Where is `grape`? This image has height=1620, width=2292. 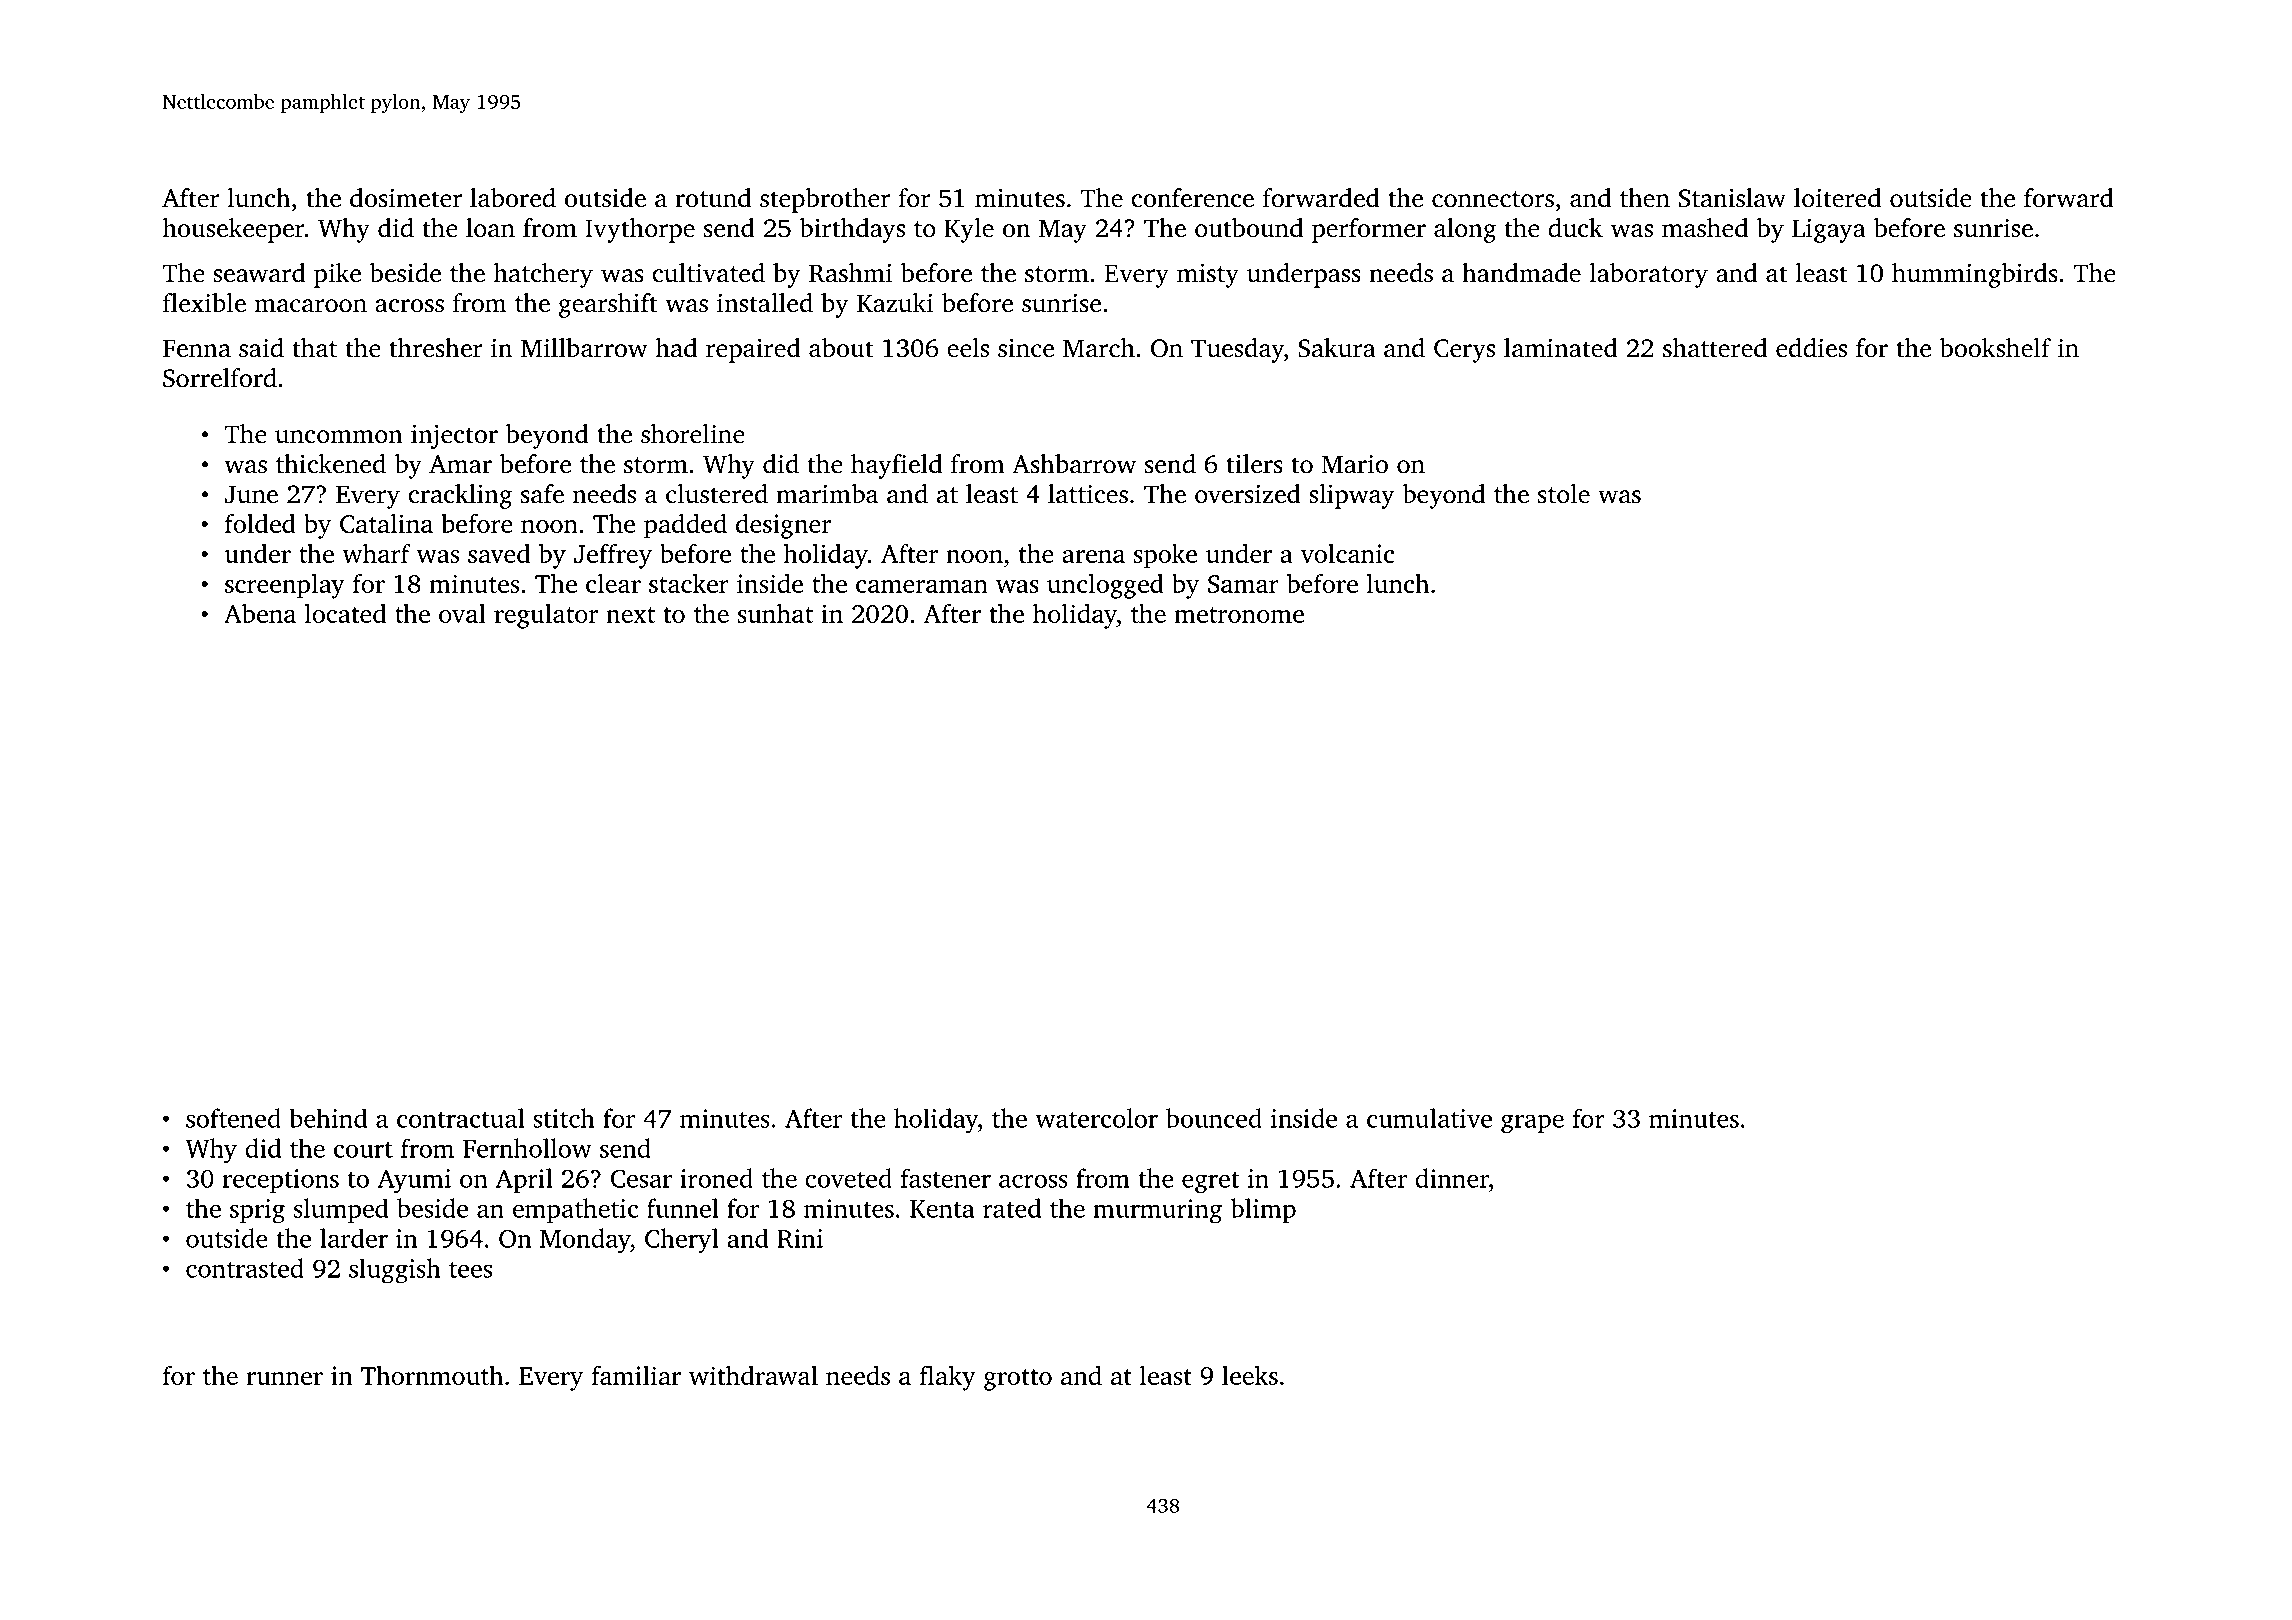 grape is located at coordinates (1532, 1124).
